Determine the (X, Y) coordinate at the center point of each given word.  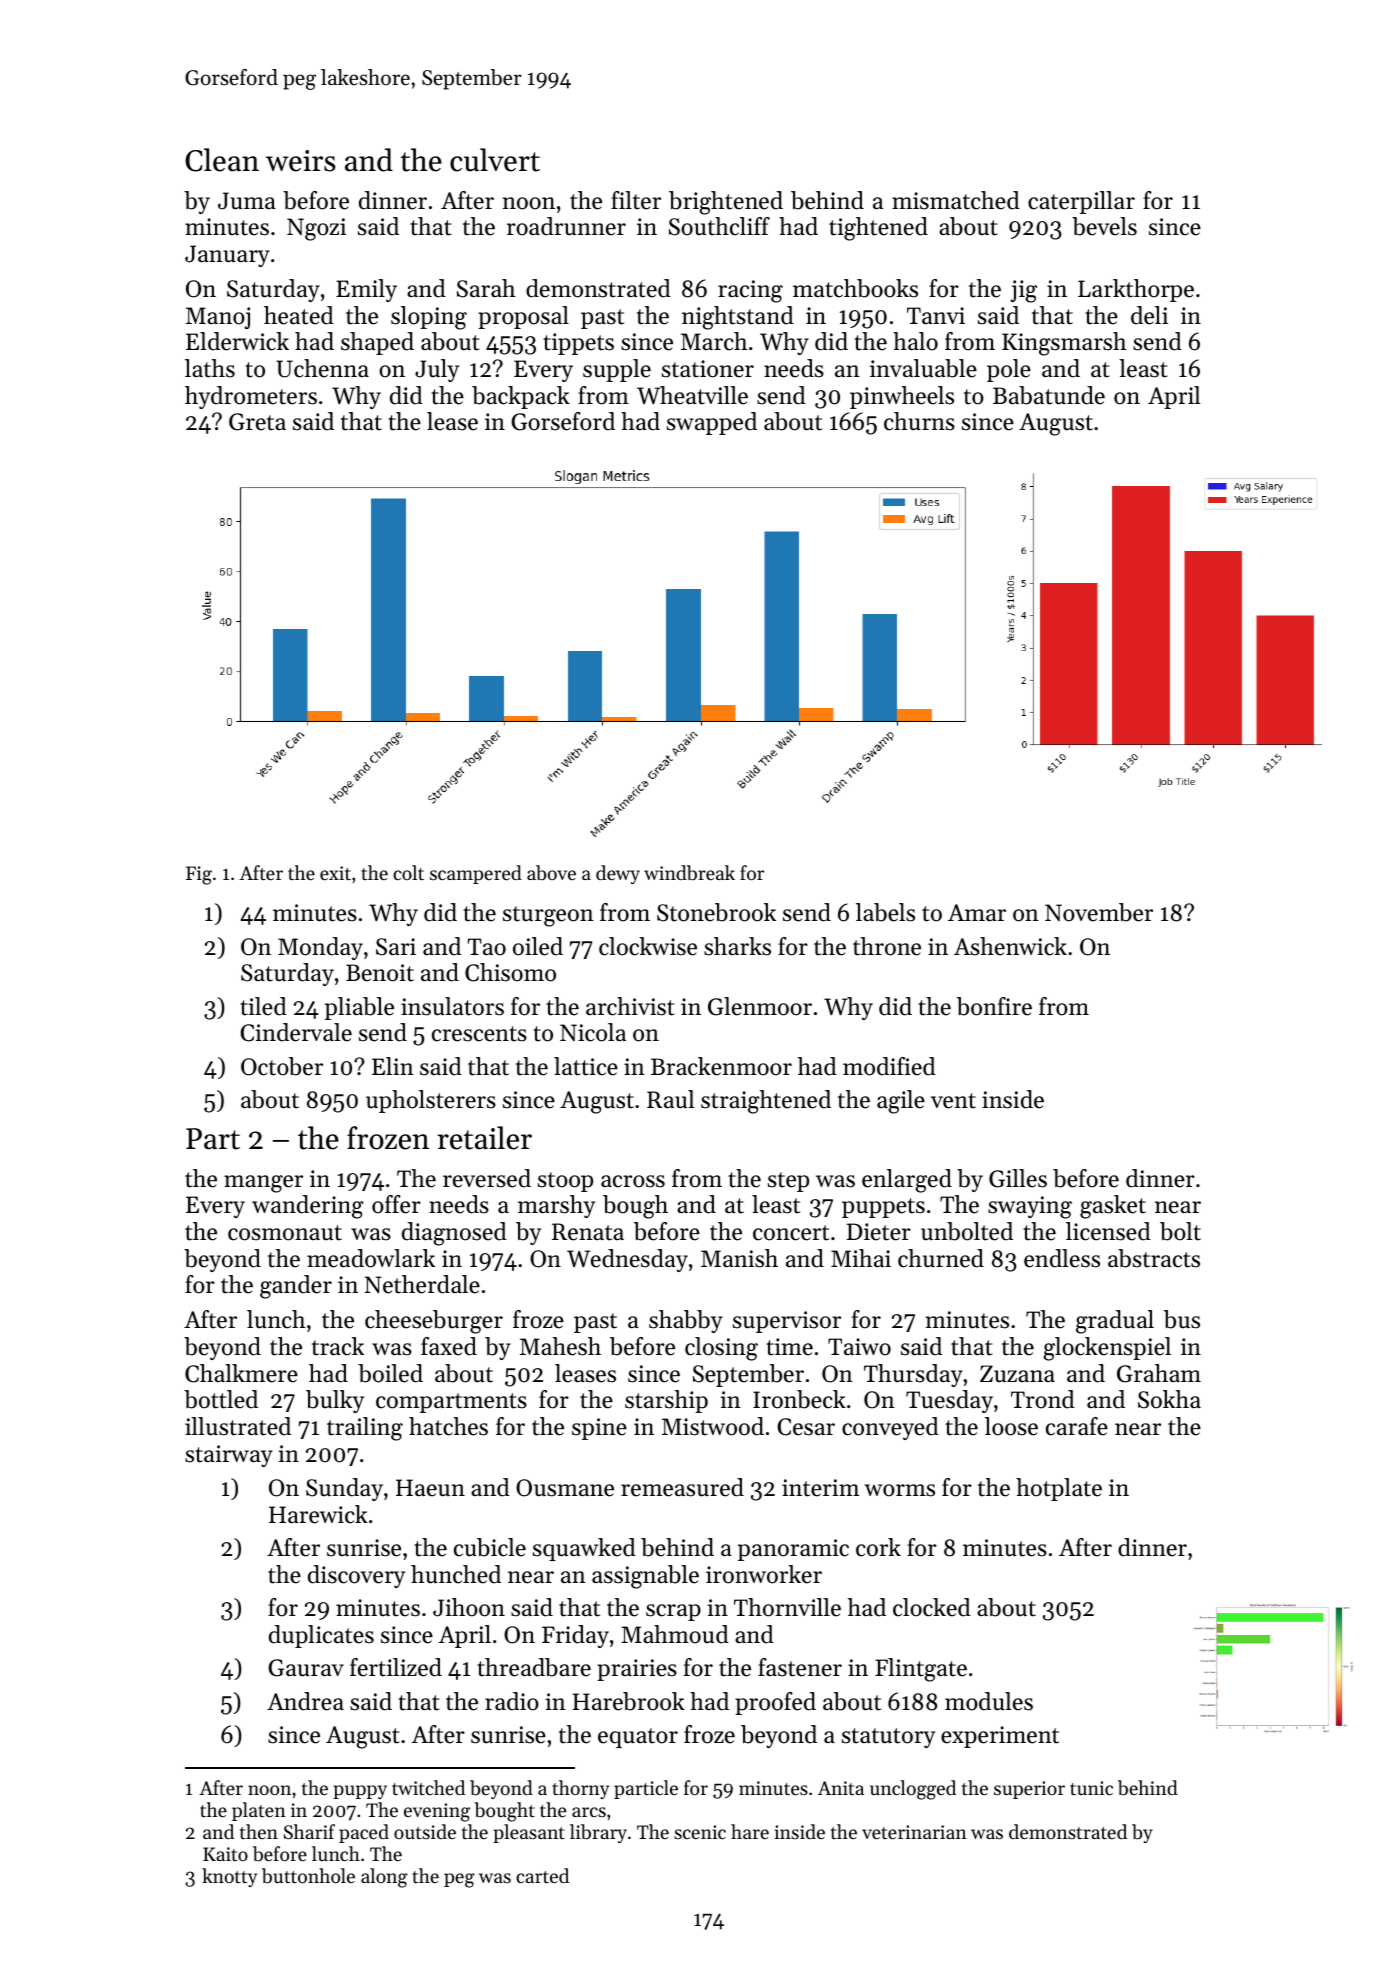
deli (1149, 315)
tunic (1091, 1788)
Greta (257, 422)
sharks (737, 946)
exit (335, 873)
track (338, 1346)
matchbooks (855, 288)
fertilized (396, 1667)
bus (1182, 1319)
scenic (700, 1832)
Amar (977, 912)
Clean (222, 160)
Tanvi (936, 315)
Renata (588, 1232)
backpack (521, 397)
